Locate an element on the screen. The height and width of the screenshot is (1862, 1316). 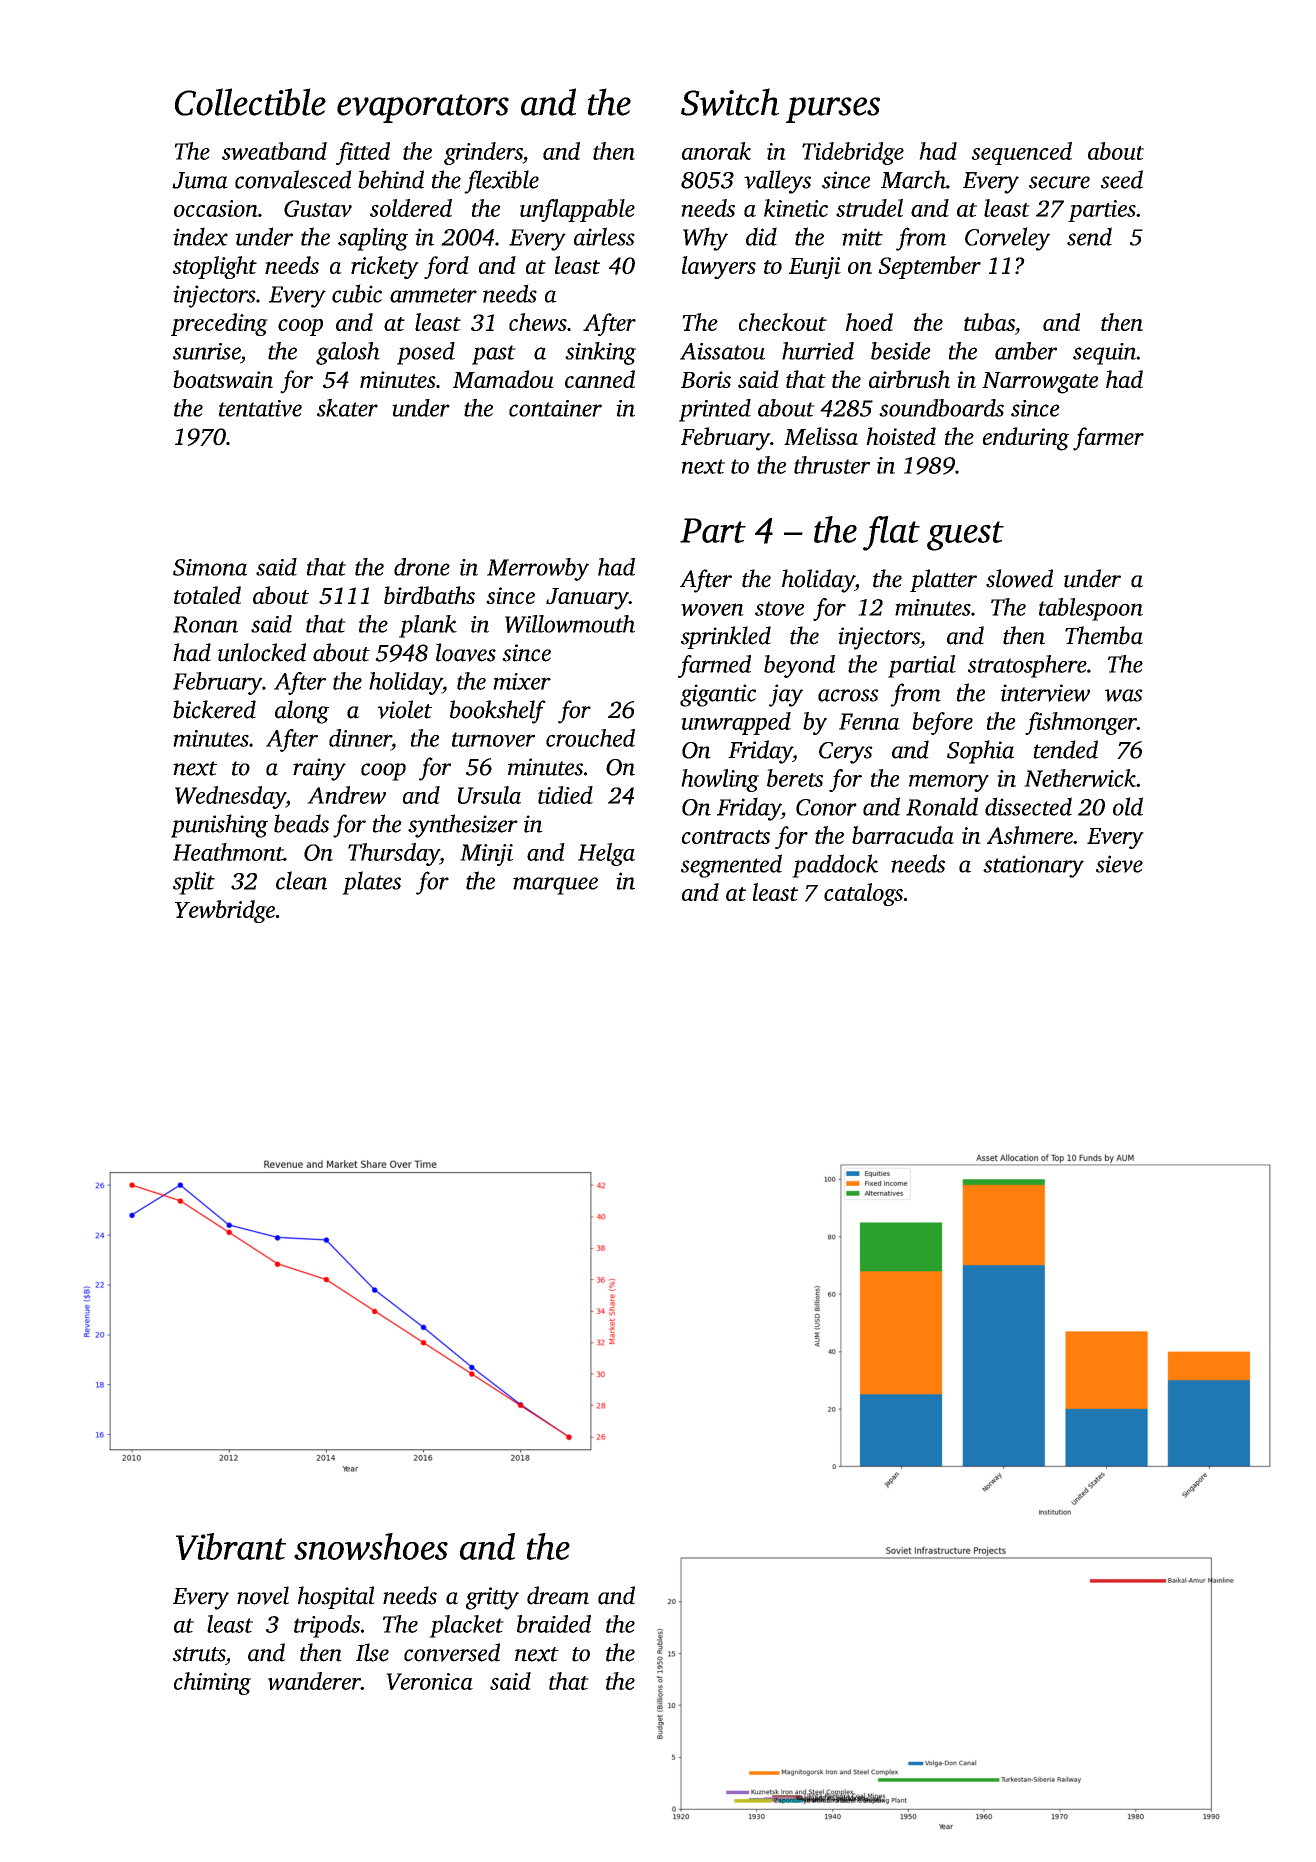
catalogs is located at coordinates (863, 894).
